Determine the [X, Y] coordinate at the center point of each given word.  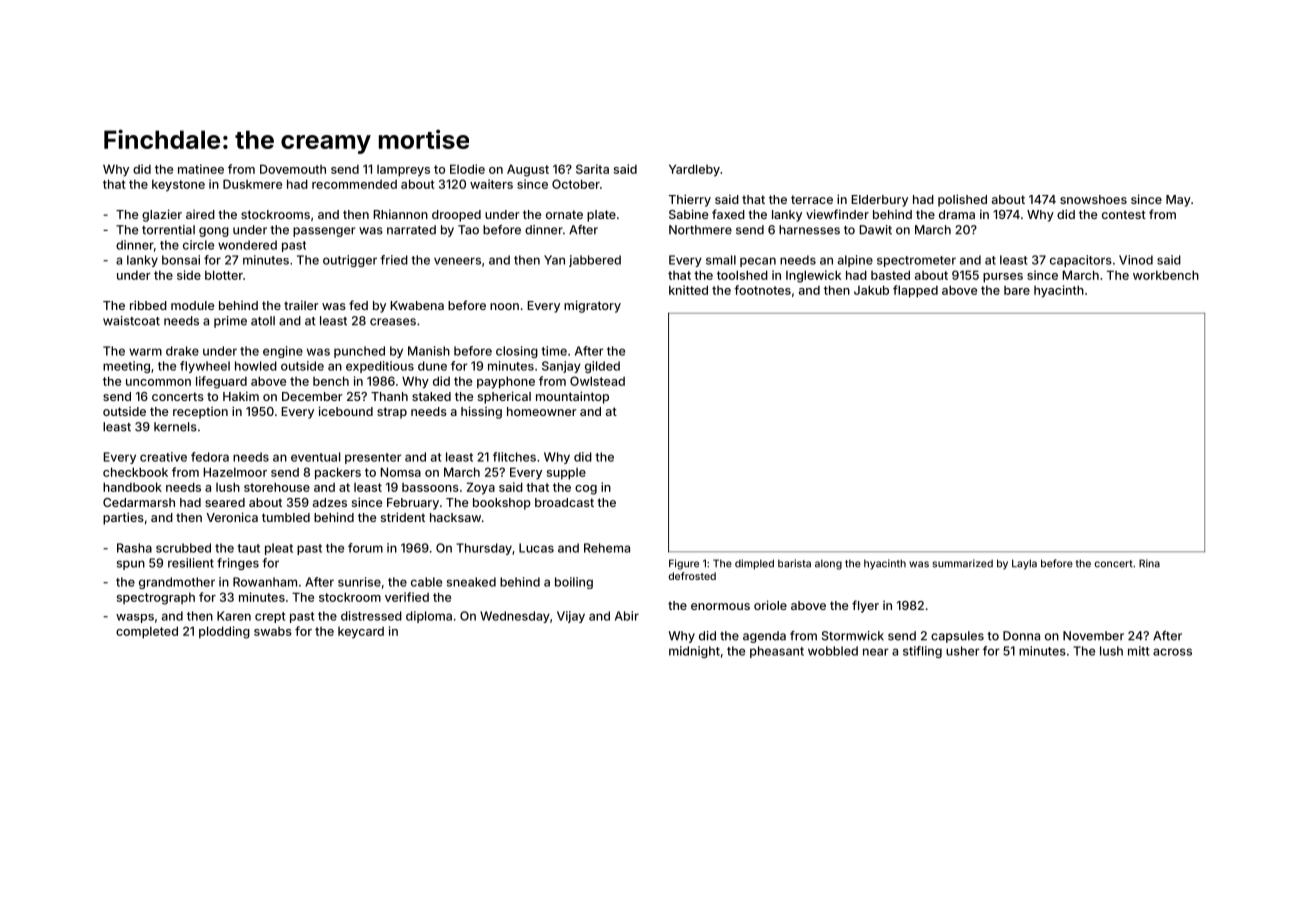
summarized [962, 563]
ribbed [148, 305]
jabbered [595, 261]
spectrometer [916, 261]
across [1172, 652]
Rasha [134, 548]
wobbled [833, 651]
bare [1017, 290]
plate [601, 216]
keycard [361, 633]
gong [214, 232]
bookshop [502, 504]
